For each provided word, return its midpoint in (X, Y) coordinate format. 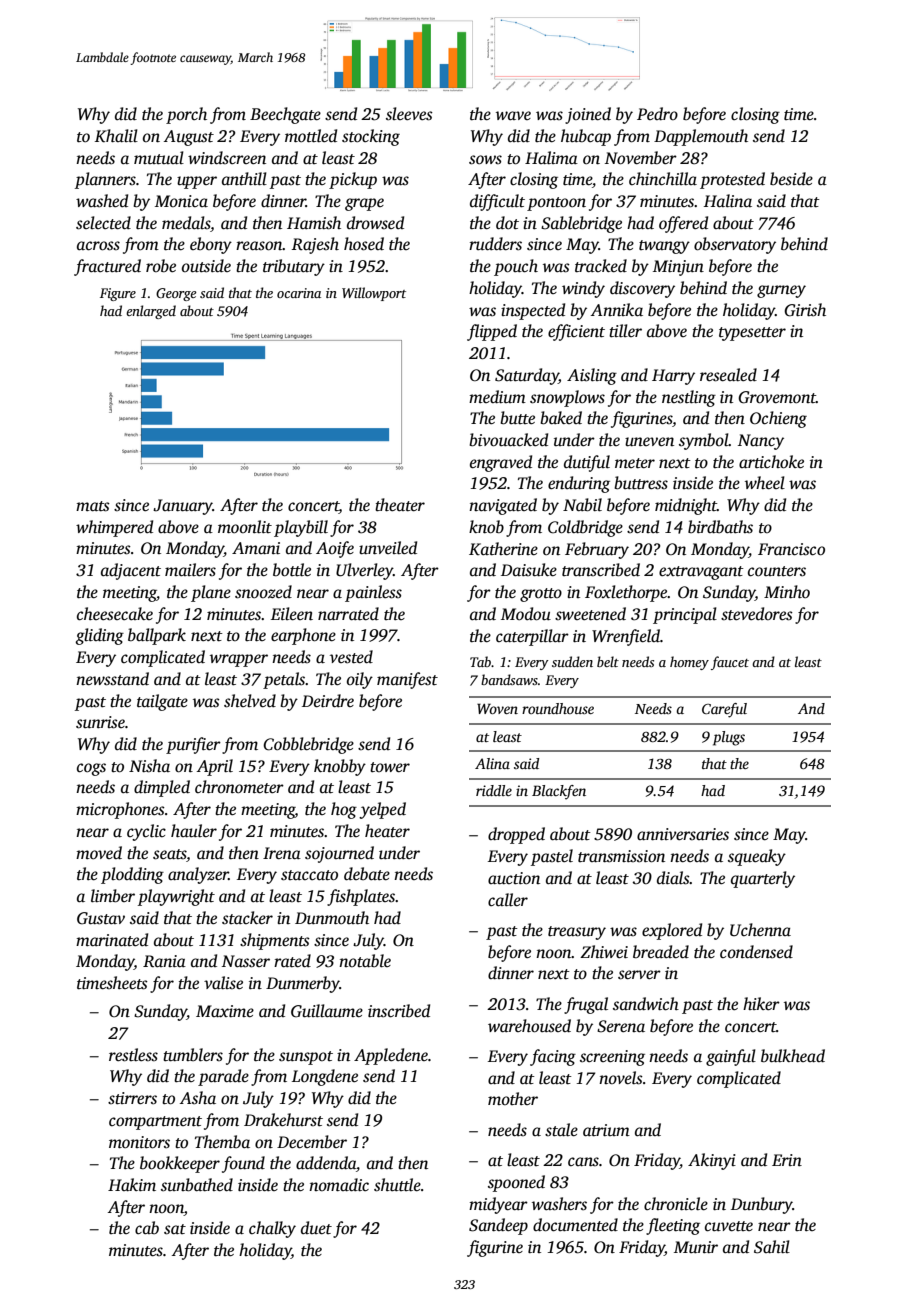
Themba (222, 1141)
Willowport (374, 294)
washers (559, 1204)
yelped (382, 810)
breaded (661, 952)
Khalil (116, 136)
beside (791, 179)
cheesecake (115, 614)
